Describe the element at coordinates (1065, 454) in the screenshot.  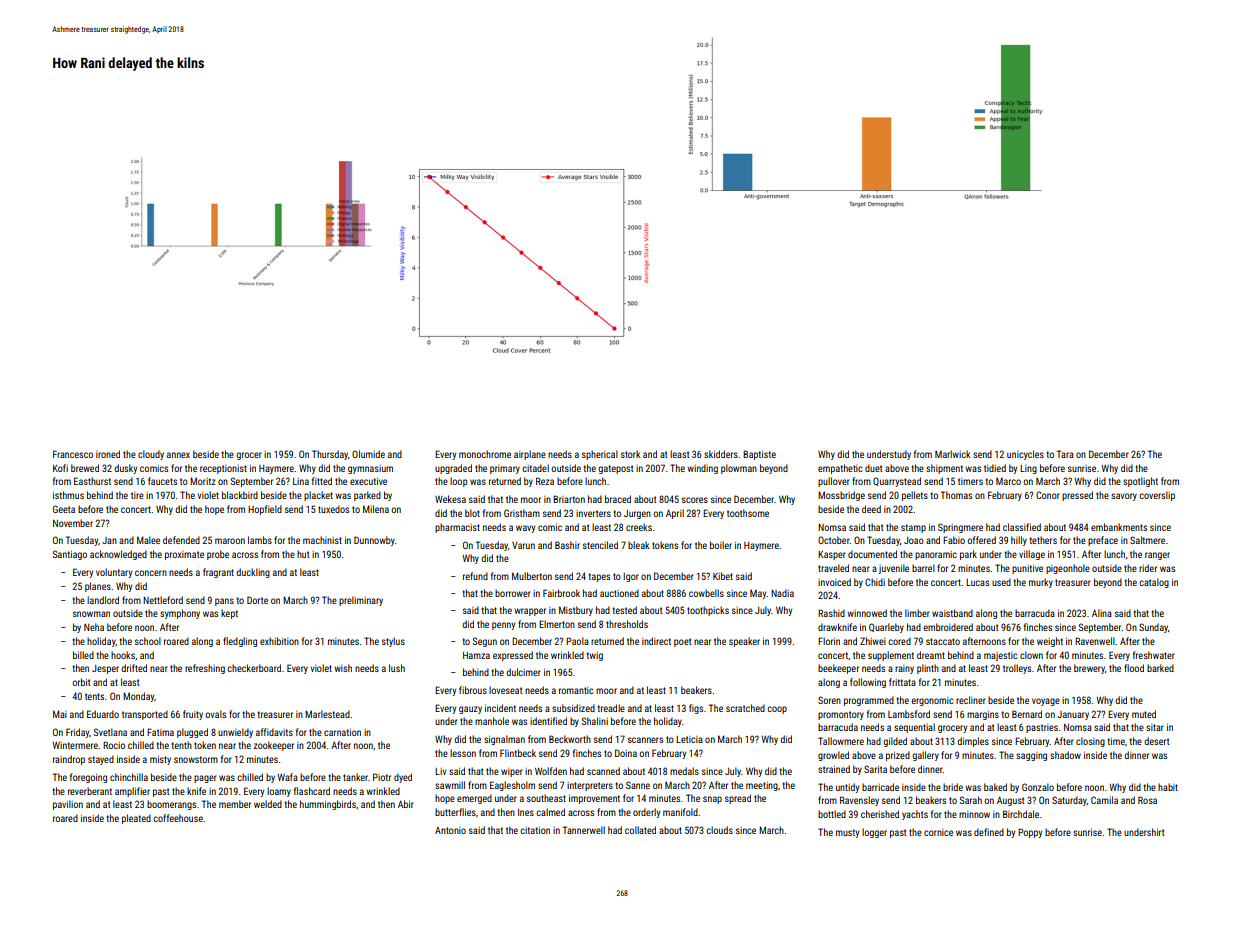
I see `Tara` at that location.
